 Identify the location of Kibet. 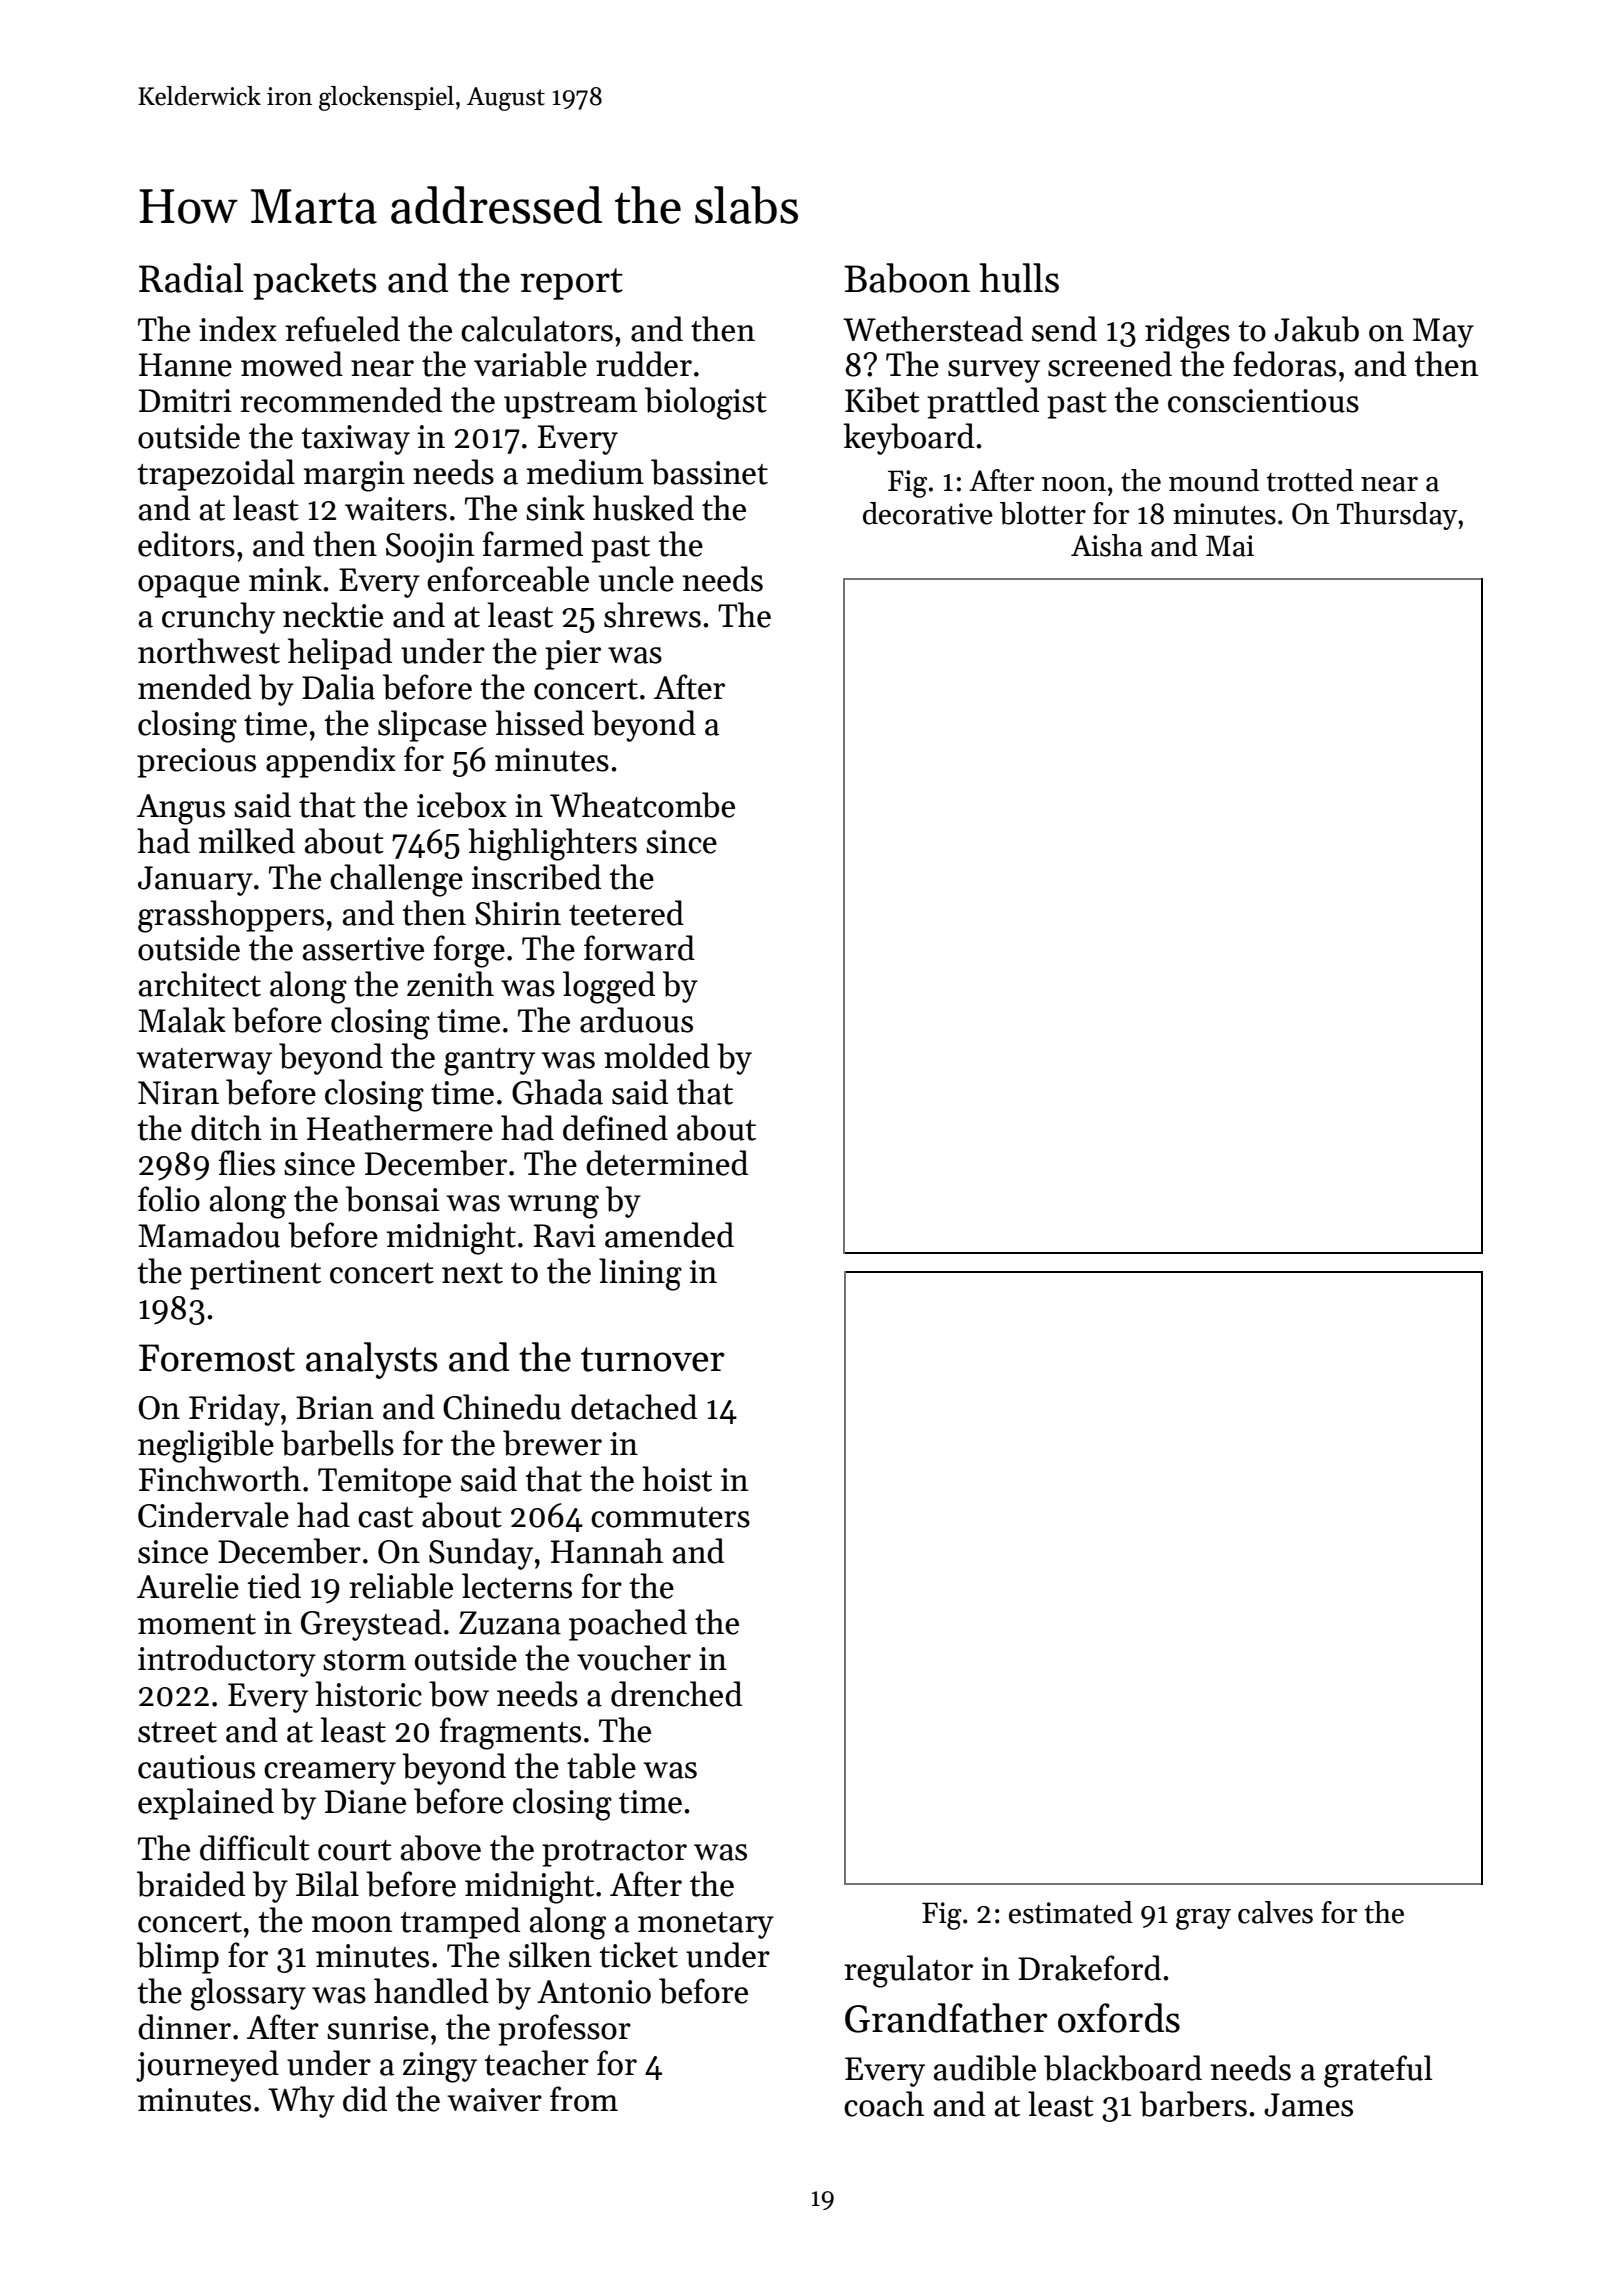
(882, 400).
